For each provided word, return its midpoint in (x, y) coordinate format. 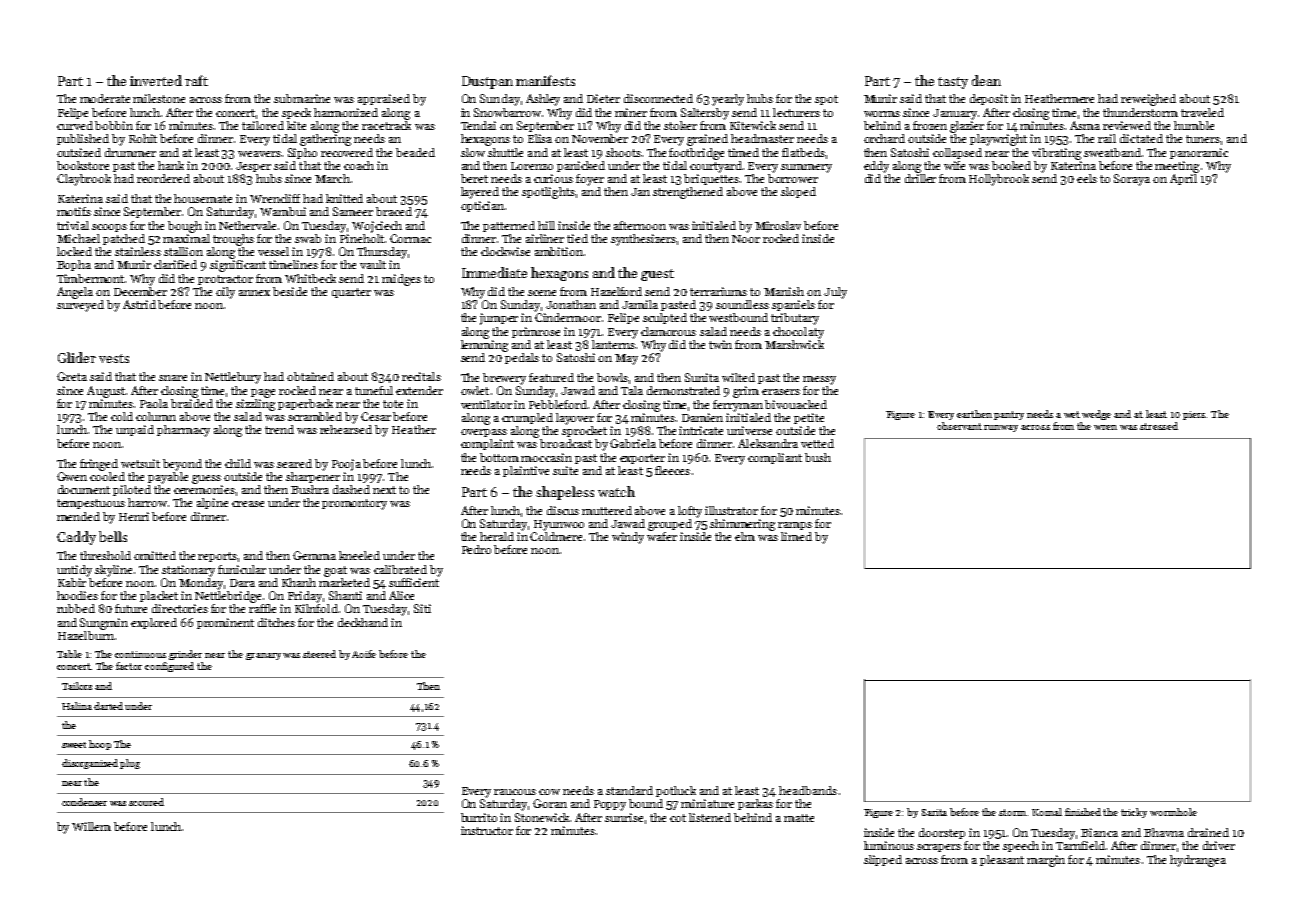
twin (720, 344)
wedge (1096, 415)
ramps (795, 526)
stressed (1159, 426)
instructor (487, 830)
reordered (163, 178)
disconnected (658, 98)
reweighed (1148, 100)
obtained (310, 376)
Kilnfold (316, 608)
